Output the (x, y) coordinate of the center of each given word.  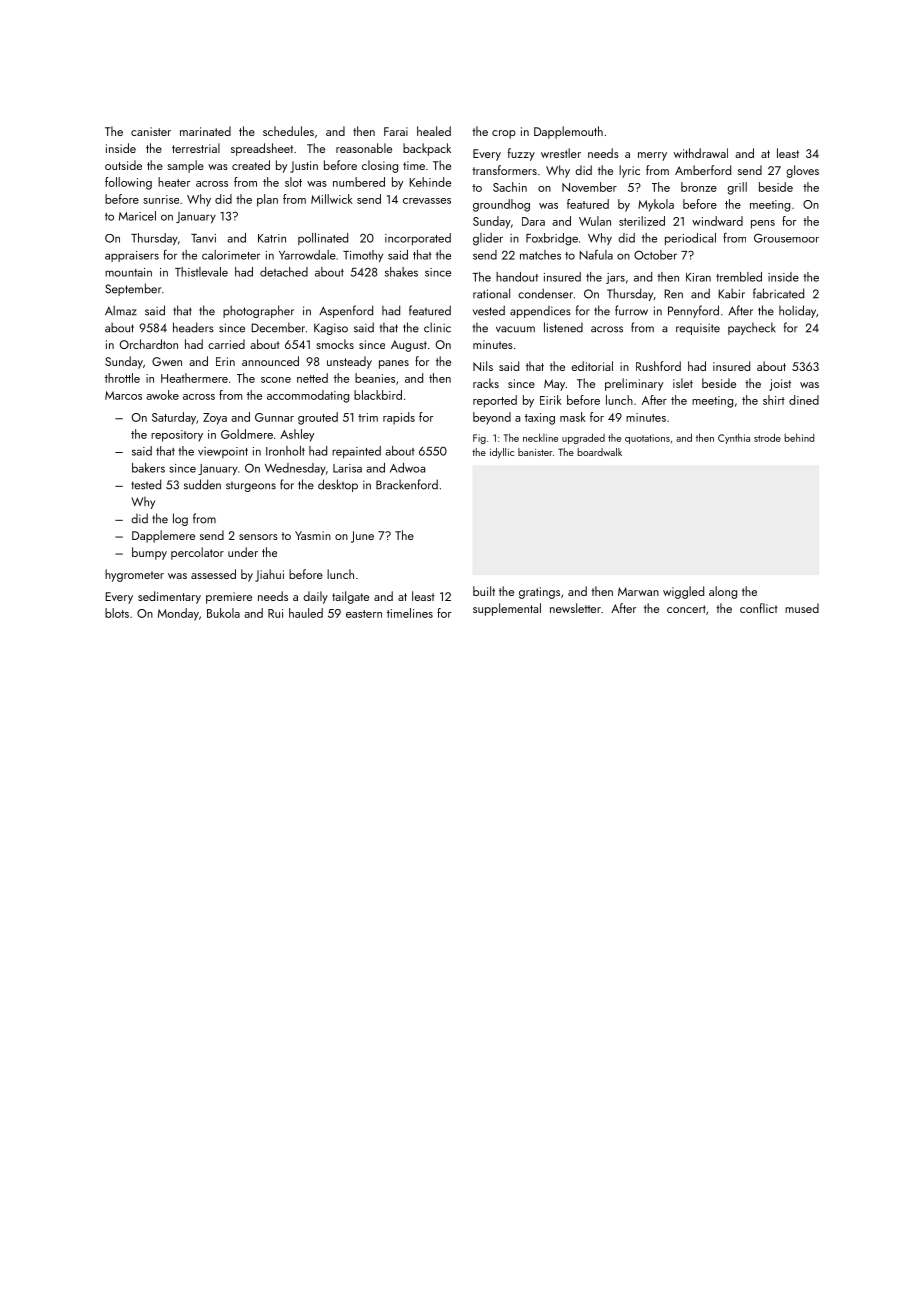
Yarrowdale (307, 255)
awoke (162, 395)
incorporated (418, 239)
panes (394, 364)
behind (799, 437)
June (362, 537)
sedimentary (169, 597)
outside (123, 165)
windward (717, 221)
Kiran (698, 277)
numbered (359, 182)
